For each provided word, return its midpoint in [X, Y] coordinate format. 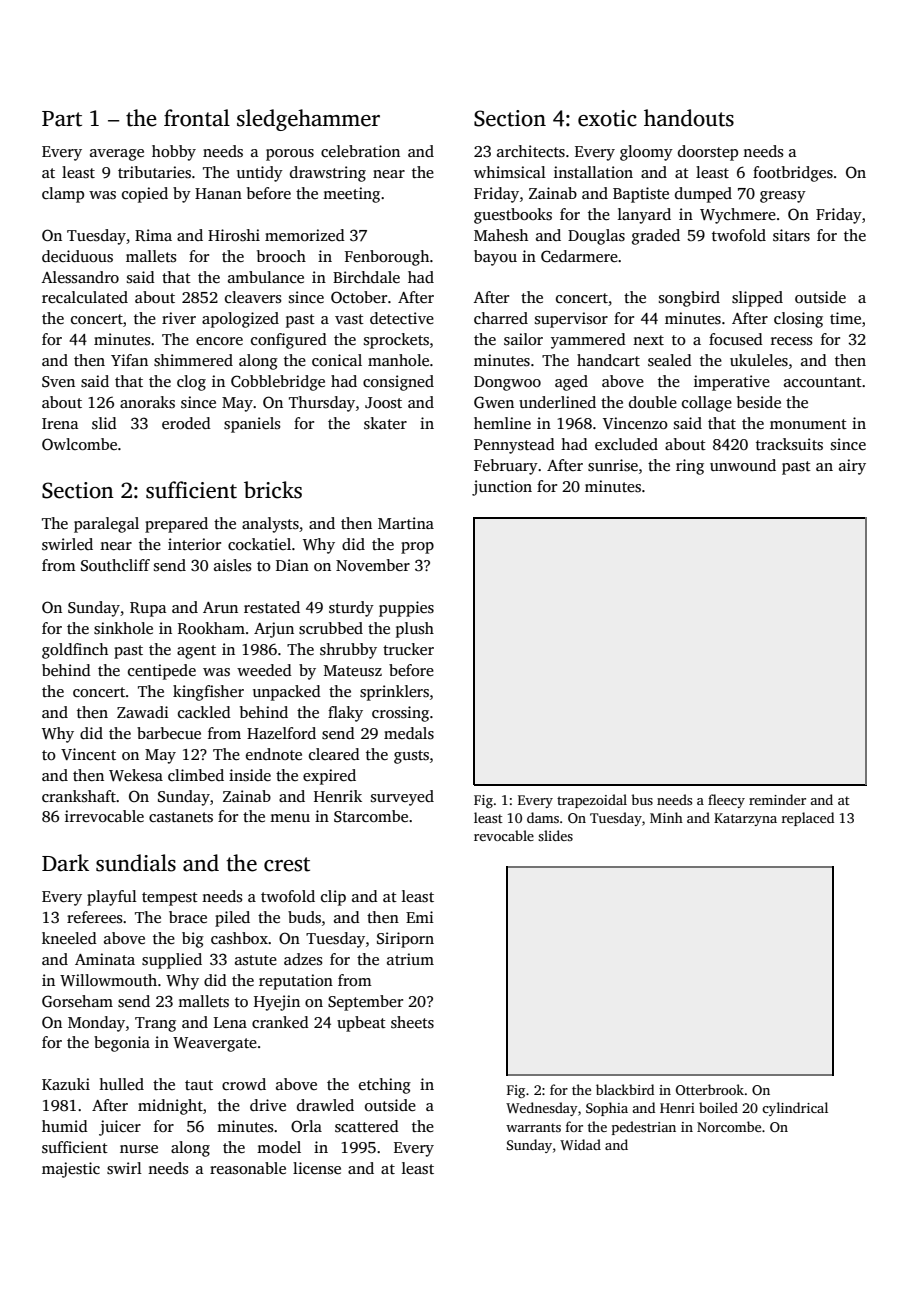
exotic [607, 118]
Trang [155, 1024]
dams [543, 817]
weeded [264, 670]
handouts [689, 118]
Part [62, 119]
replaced [808, 819]
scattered [367, 1126]
